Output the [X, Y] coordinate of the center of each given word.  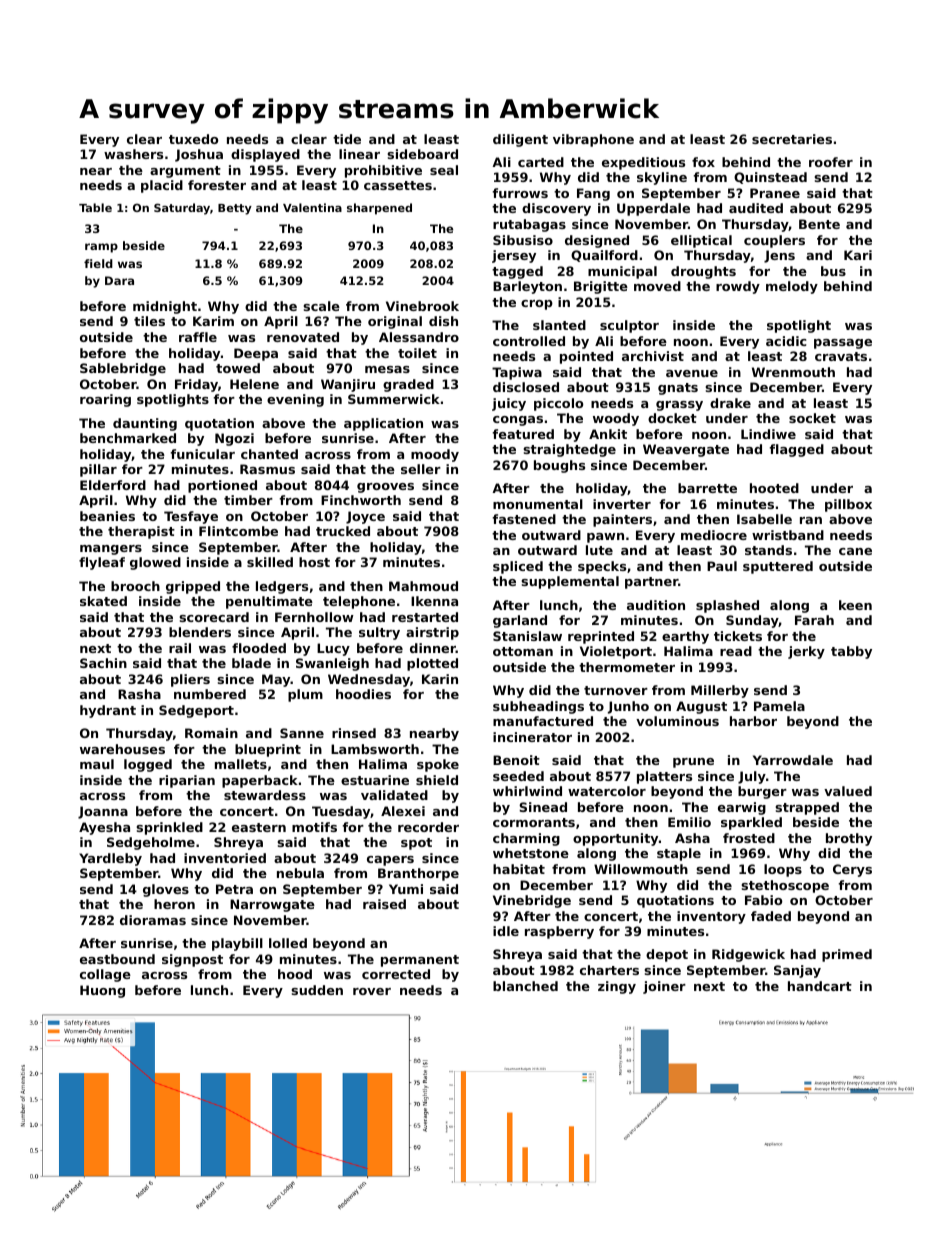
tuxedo [193, 139]
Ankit [608, 434]
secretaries [792, 139]
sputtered [778, 567]
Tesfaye [191, 517]
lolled [288, 943]
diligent [520, 140]
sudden [317, 990]
